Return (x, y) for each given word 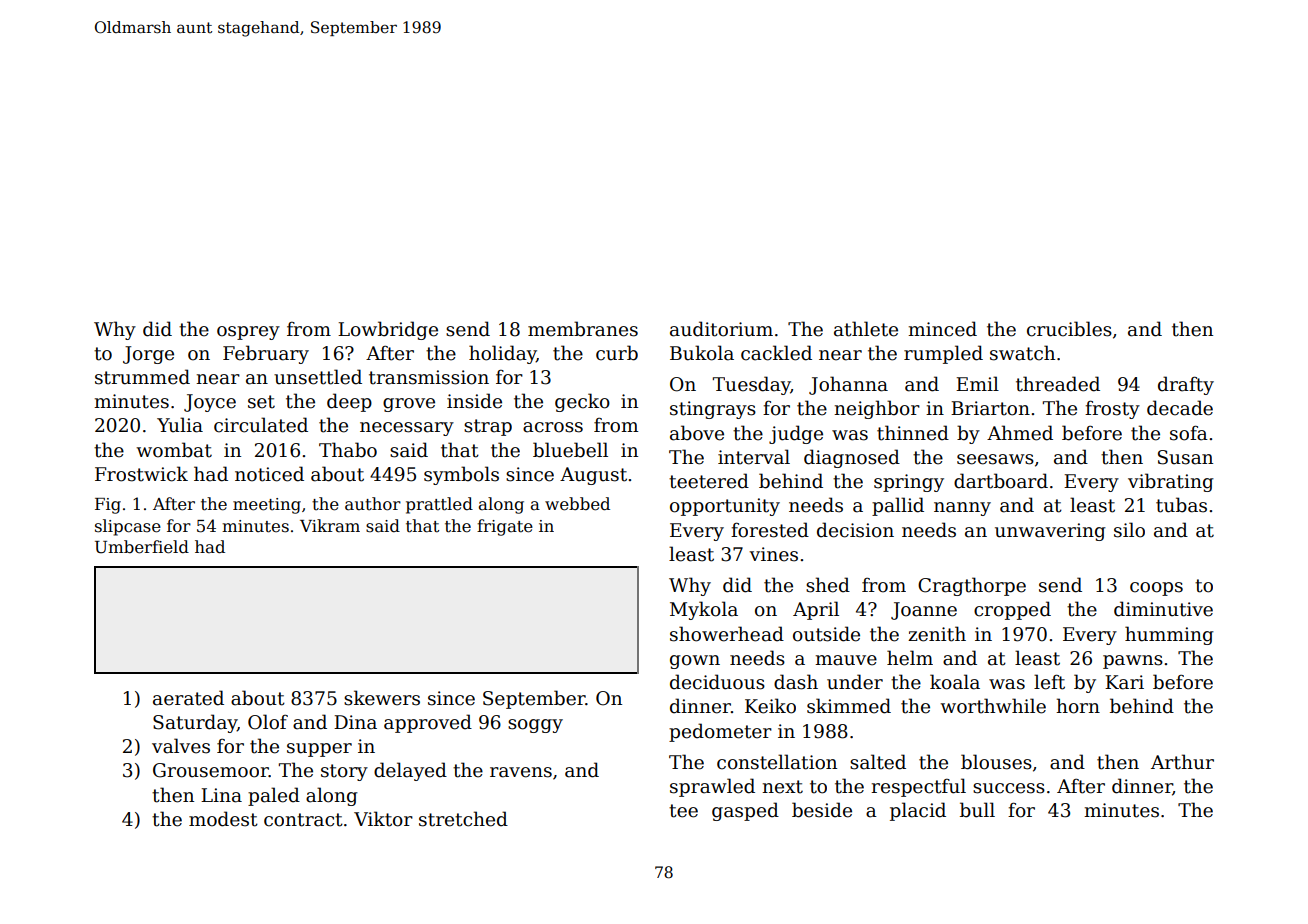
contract (303, 820)
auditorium (721, 329)
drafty (1186, 385)
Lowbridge (388, 330)
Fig (108, 506)
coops (1156, 589)
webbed (577, 504)
